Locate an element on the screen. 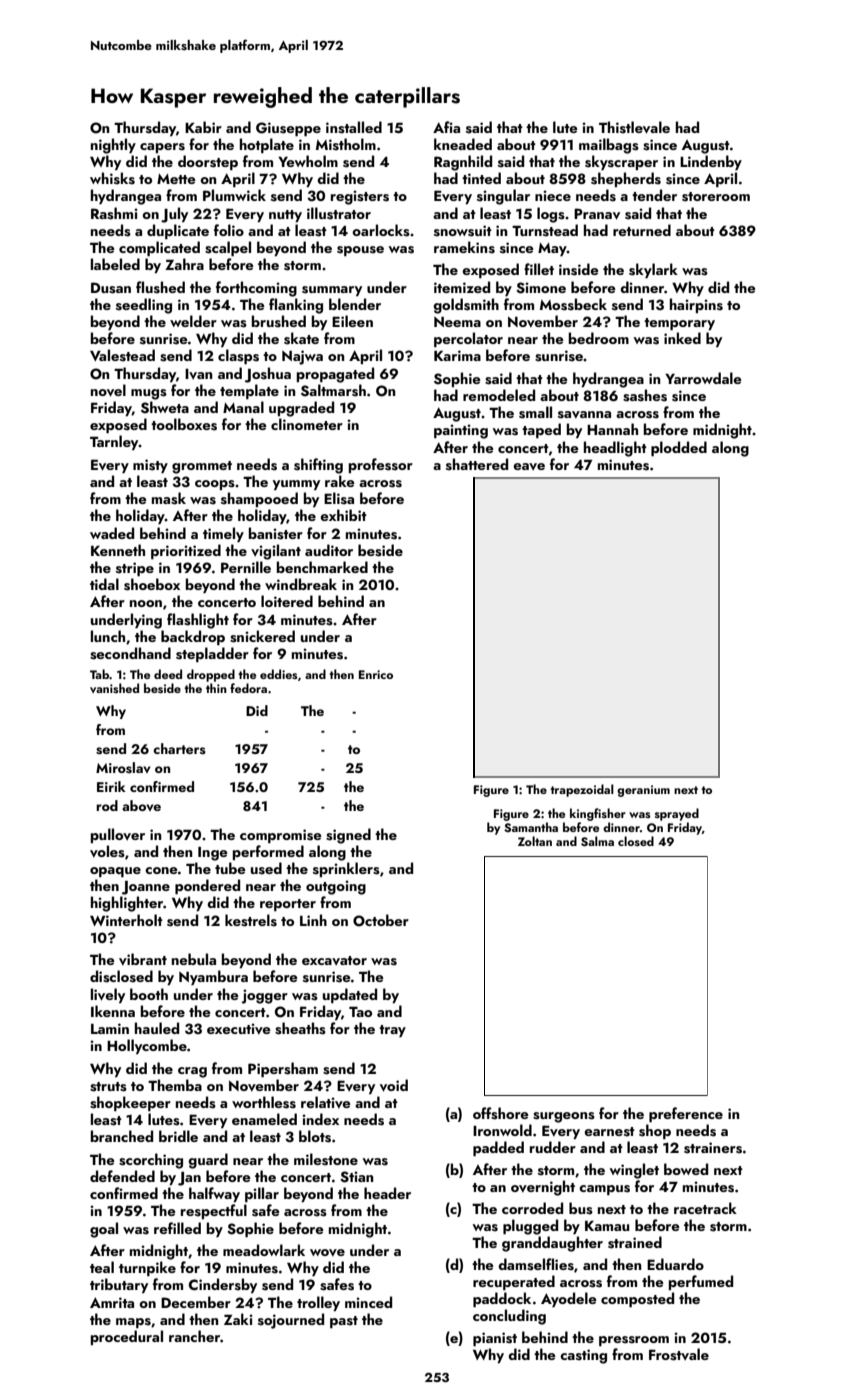 The height and width of the screenshot is (1400, 849). above is located at coordinates (141, 805).
